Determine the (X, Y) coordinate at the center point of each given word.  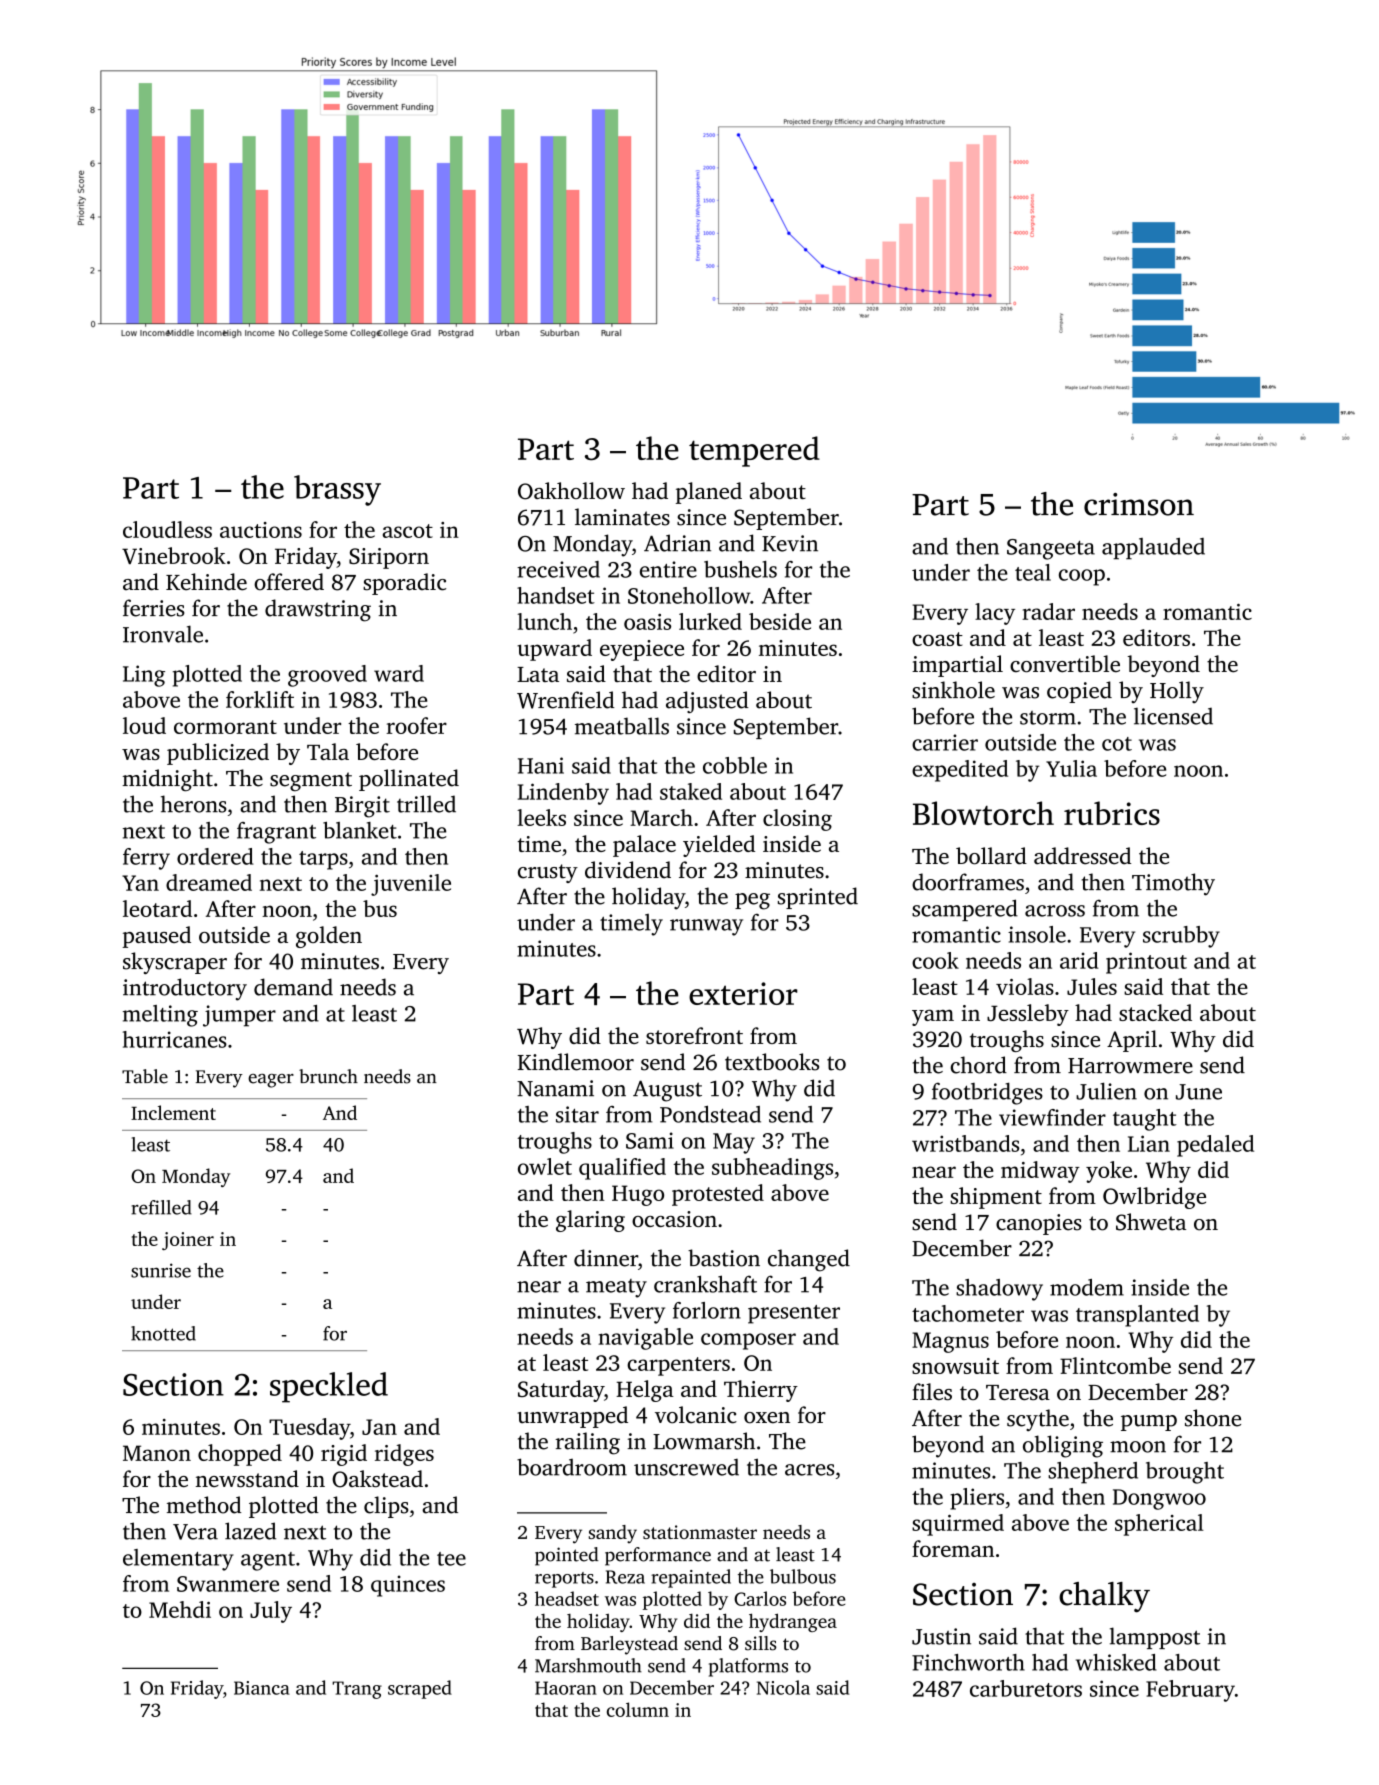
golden (329, 937)
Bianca (262, 1688)
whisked (1116, 1662)
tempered (754, 451)
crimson (1139, 504)
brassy (337, 490)
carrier (945, 742)
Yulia (1071, 768)
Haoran (566, 1688)
